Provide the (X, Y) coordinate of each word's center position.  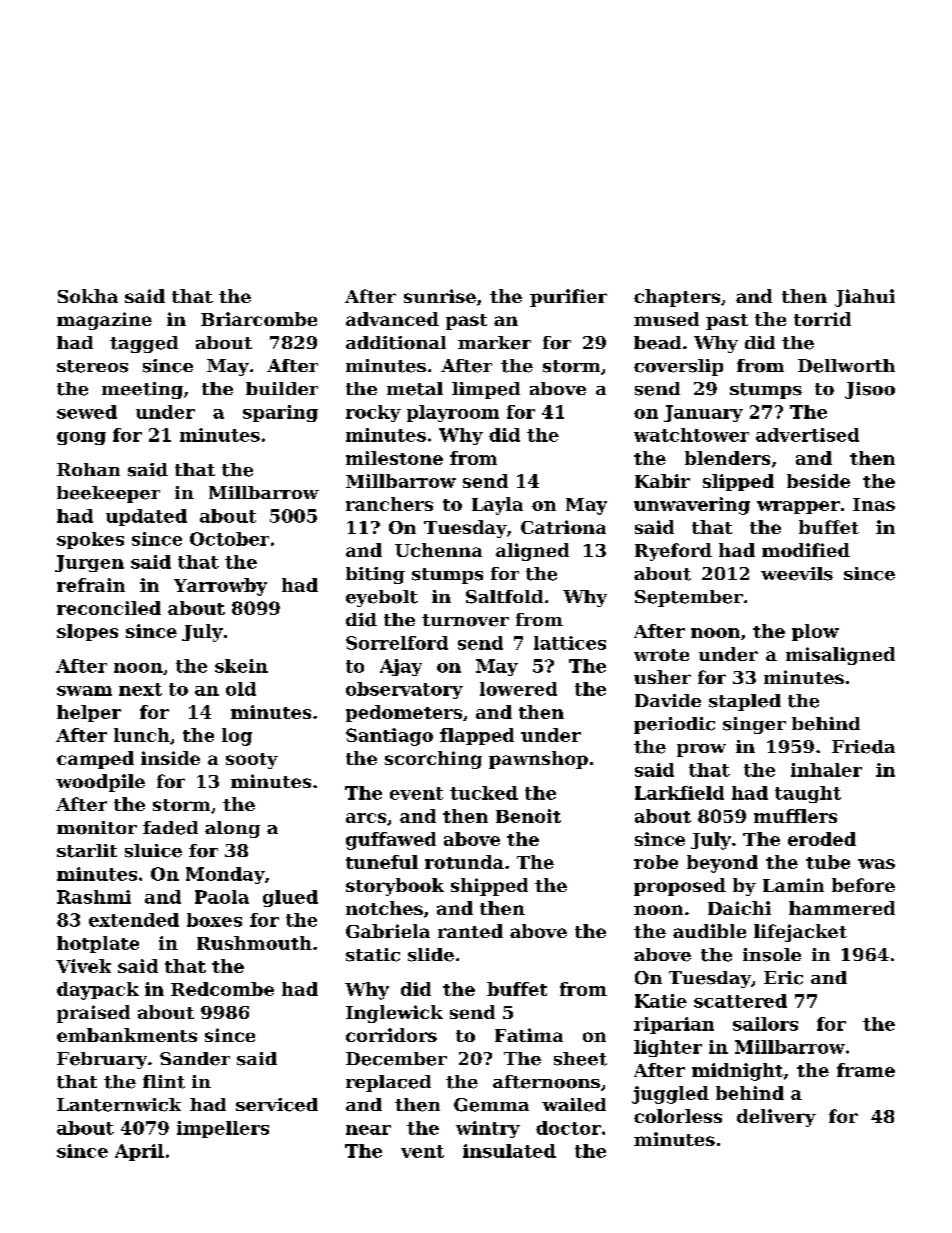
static (373, 955)
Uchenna (438, 550)
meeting (142, 390)
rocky (373, 413)
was (876, 864)
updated (146, 517)
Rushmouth (254, 943)
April (139, 1152)
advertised (807, 435)
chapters (677, 298)
